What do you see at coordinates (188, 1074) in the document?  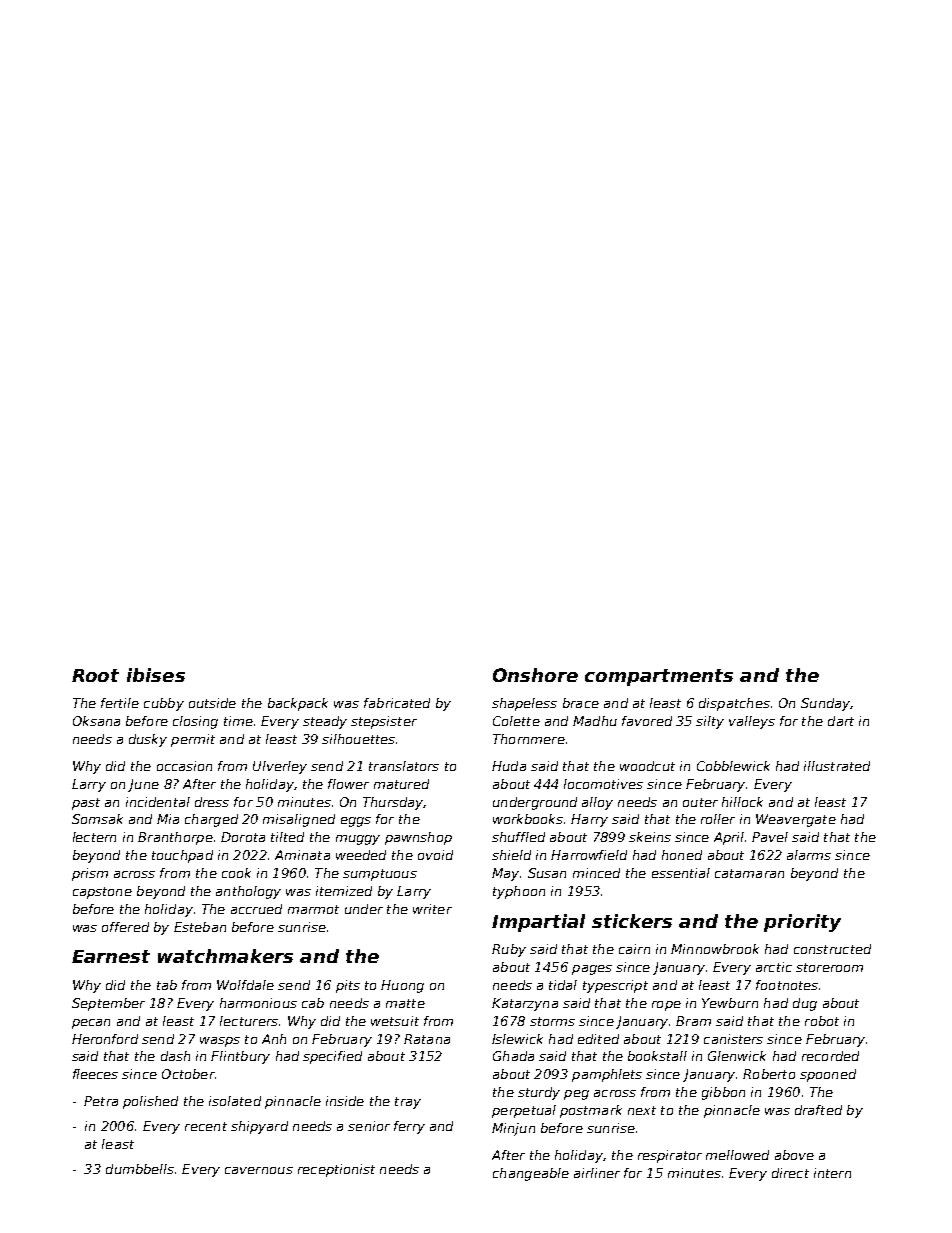 I see `October` at bounding box center [188, 1074].
